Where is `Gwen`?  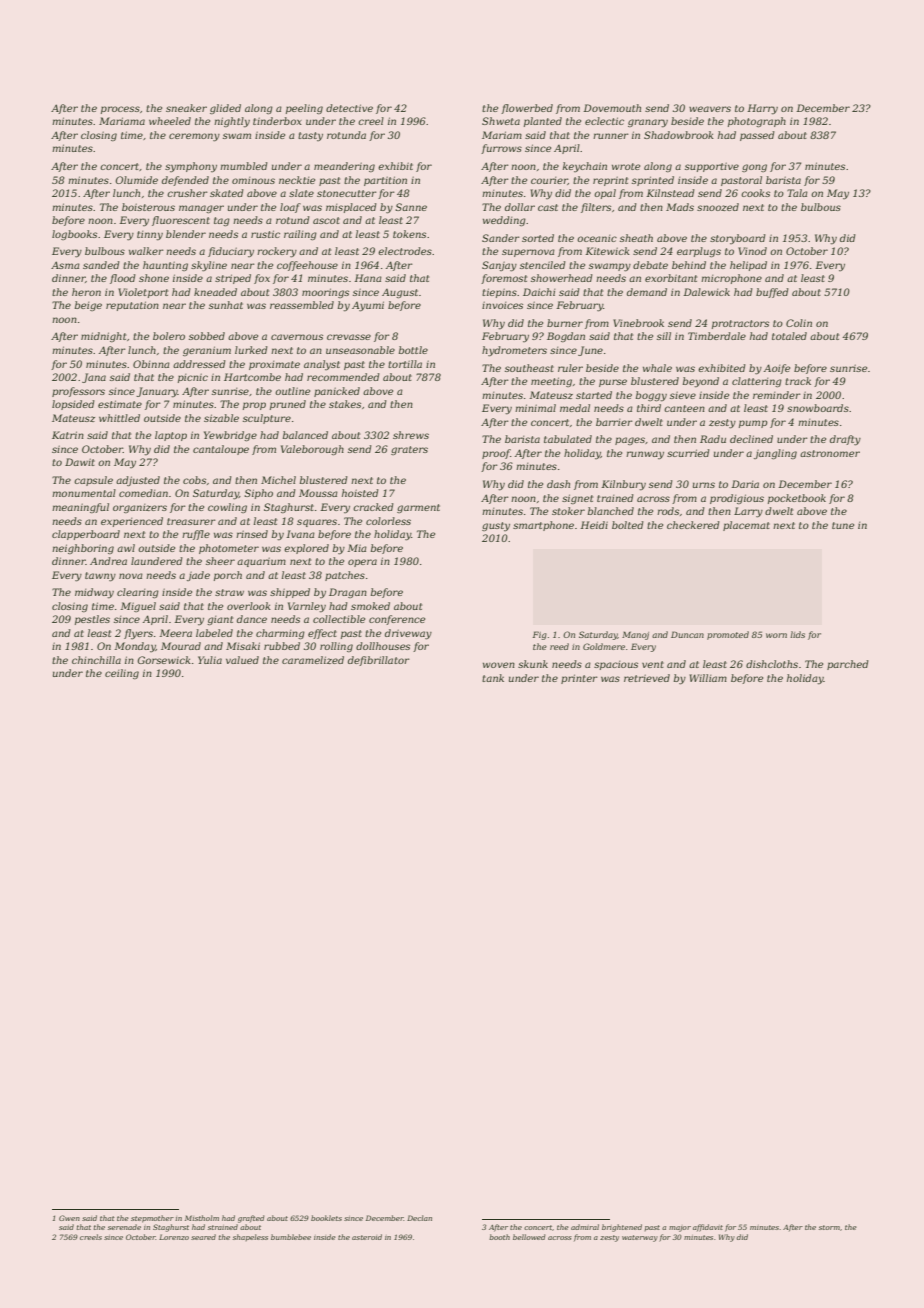 Gwen is located at coordinates (69, 1218).
